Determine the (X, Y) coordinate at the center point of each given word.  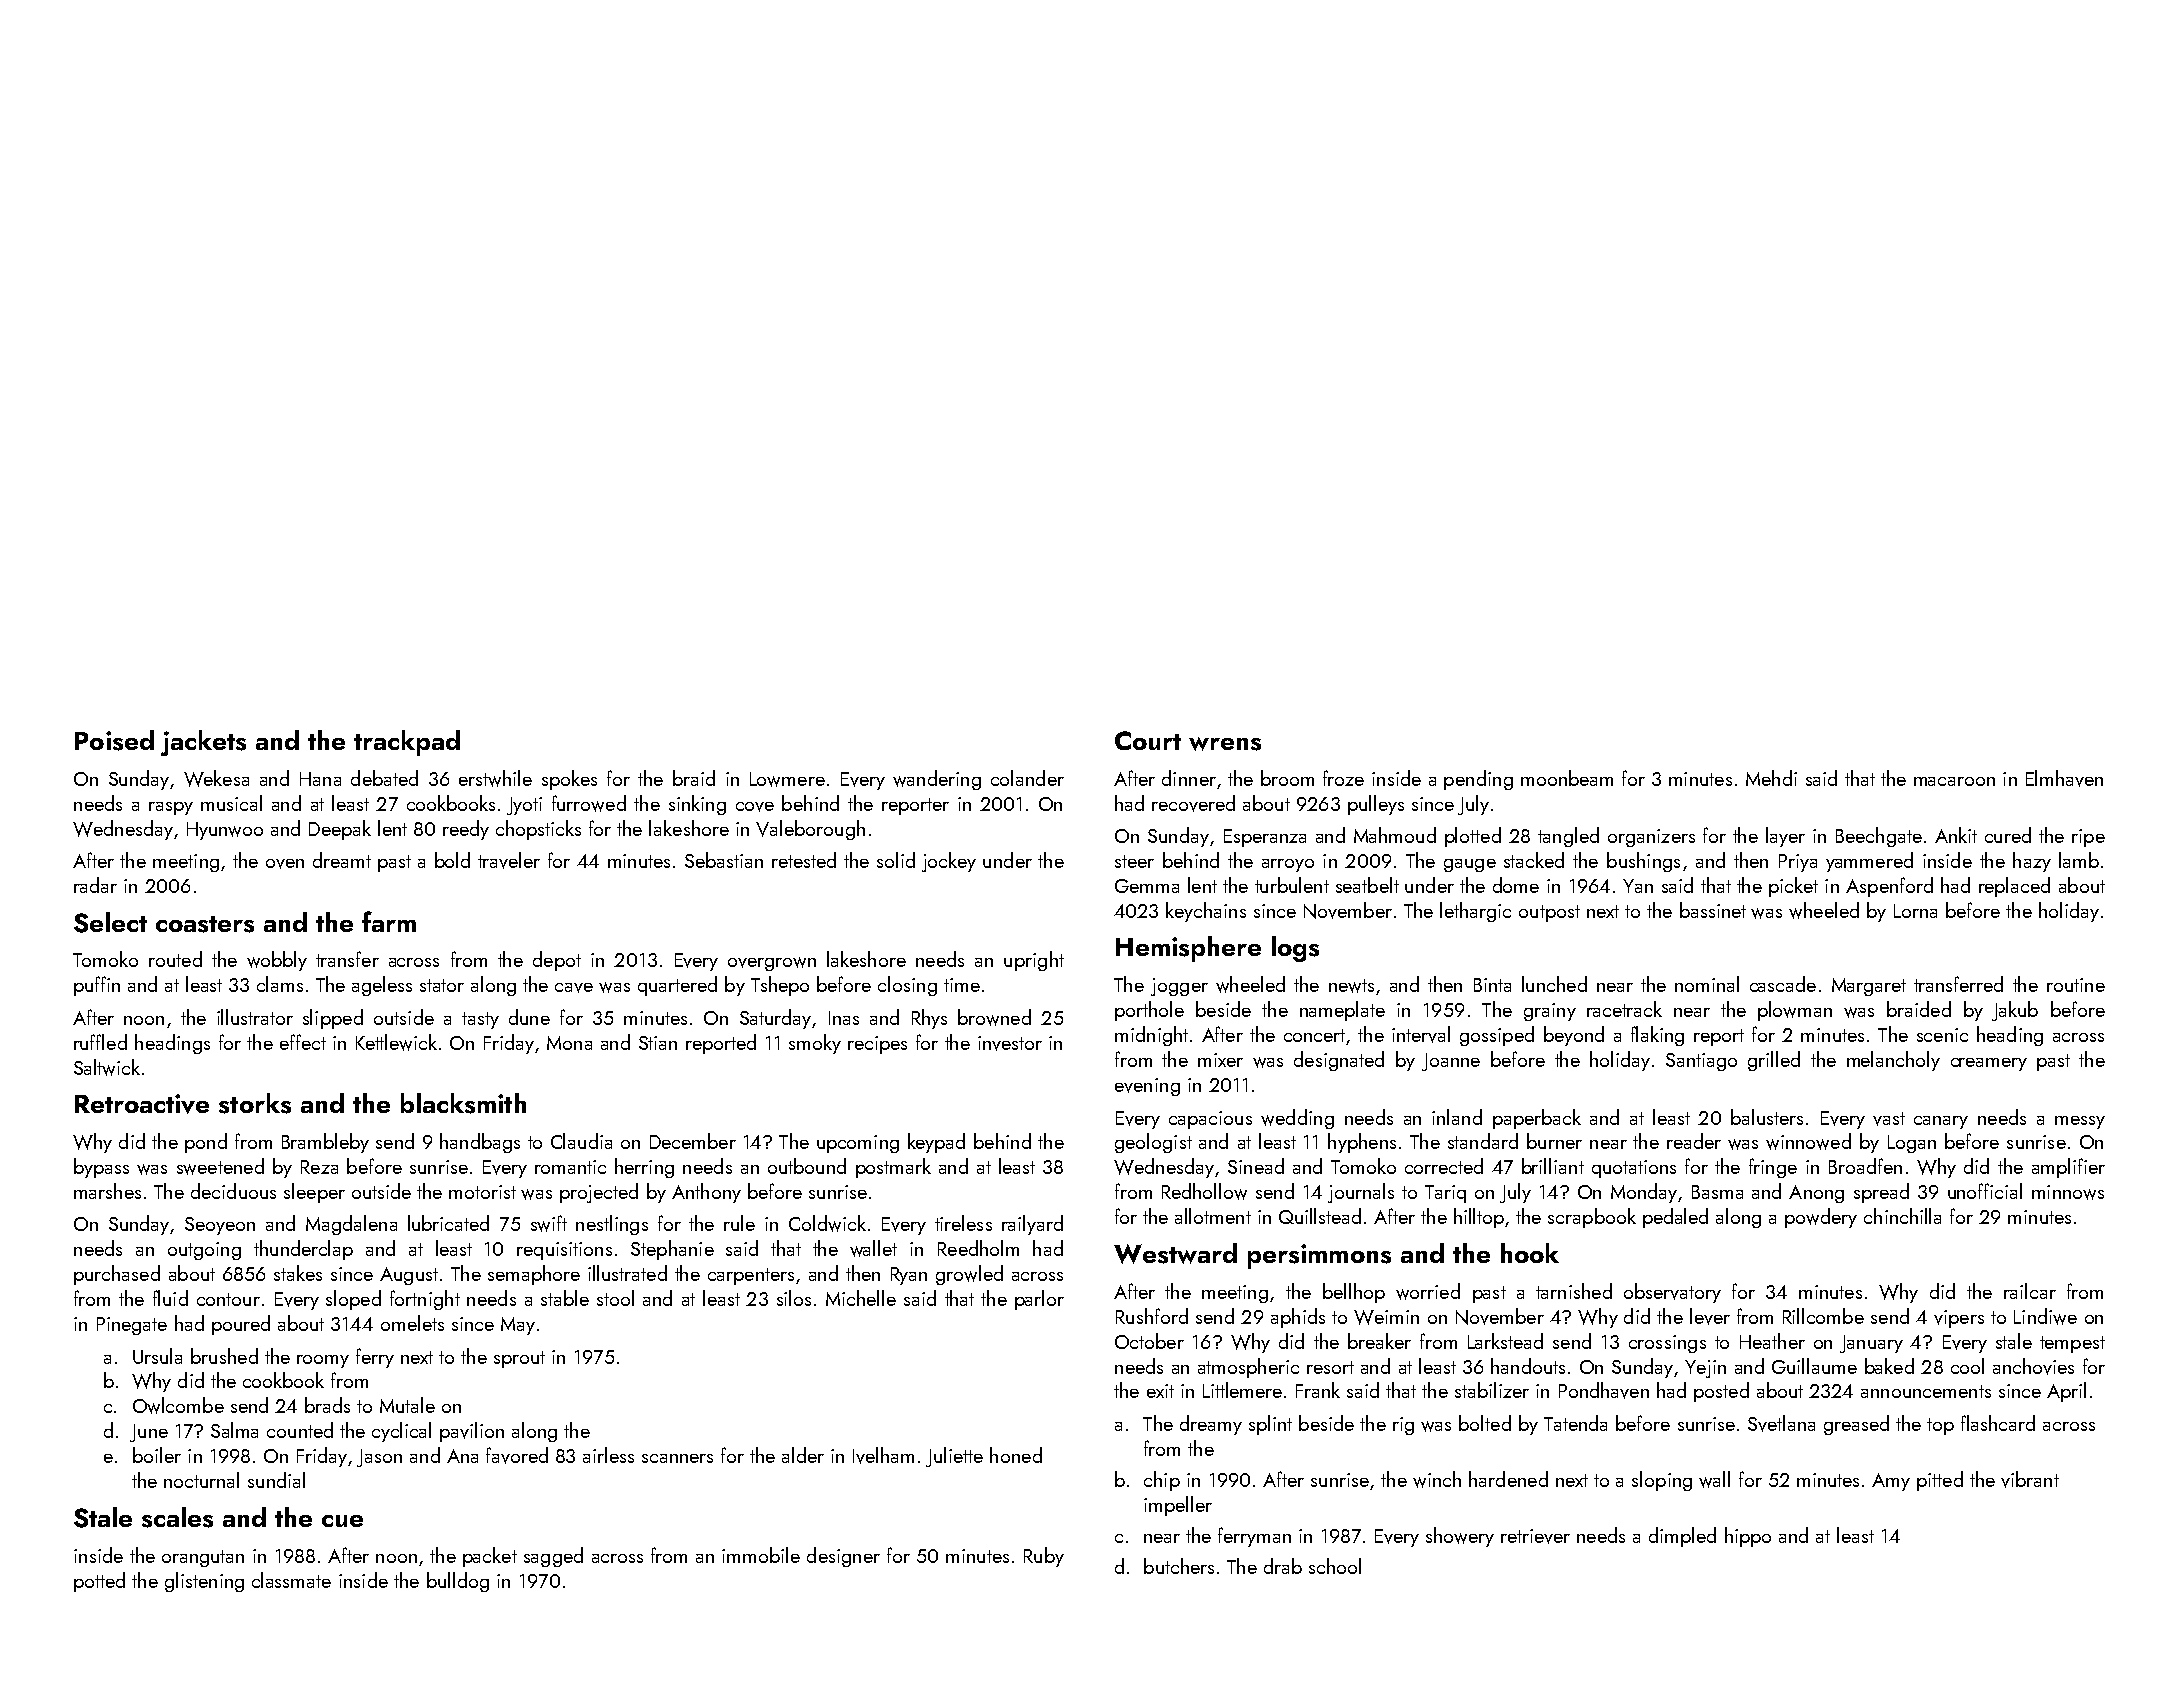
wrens (1225, 744)
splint (1270, 1425)
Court (1148, 740)
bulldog (458, 1582)
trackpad (407, 743)
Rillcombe (1823, 1316)
